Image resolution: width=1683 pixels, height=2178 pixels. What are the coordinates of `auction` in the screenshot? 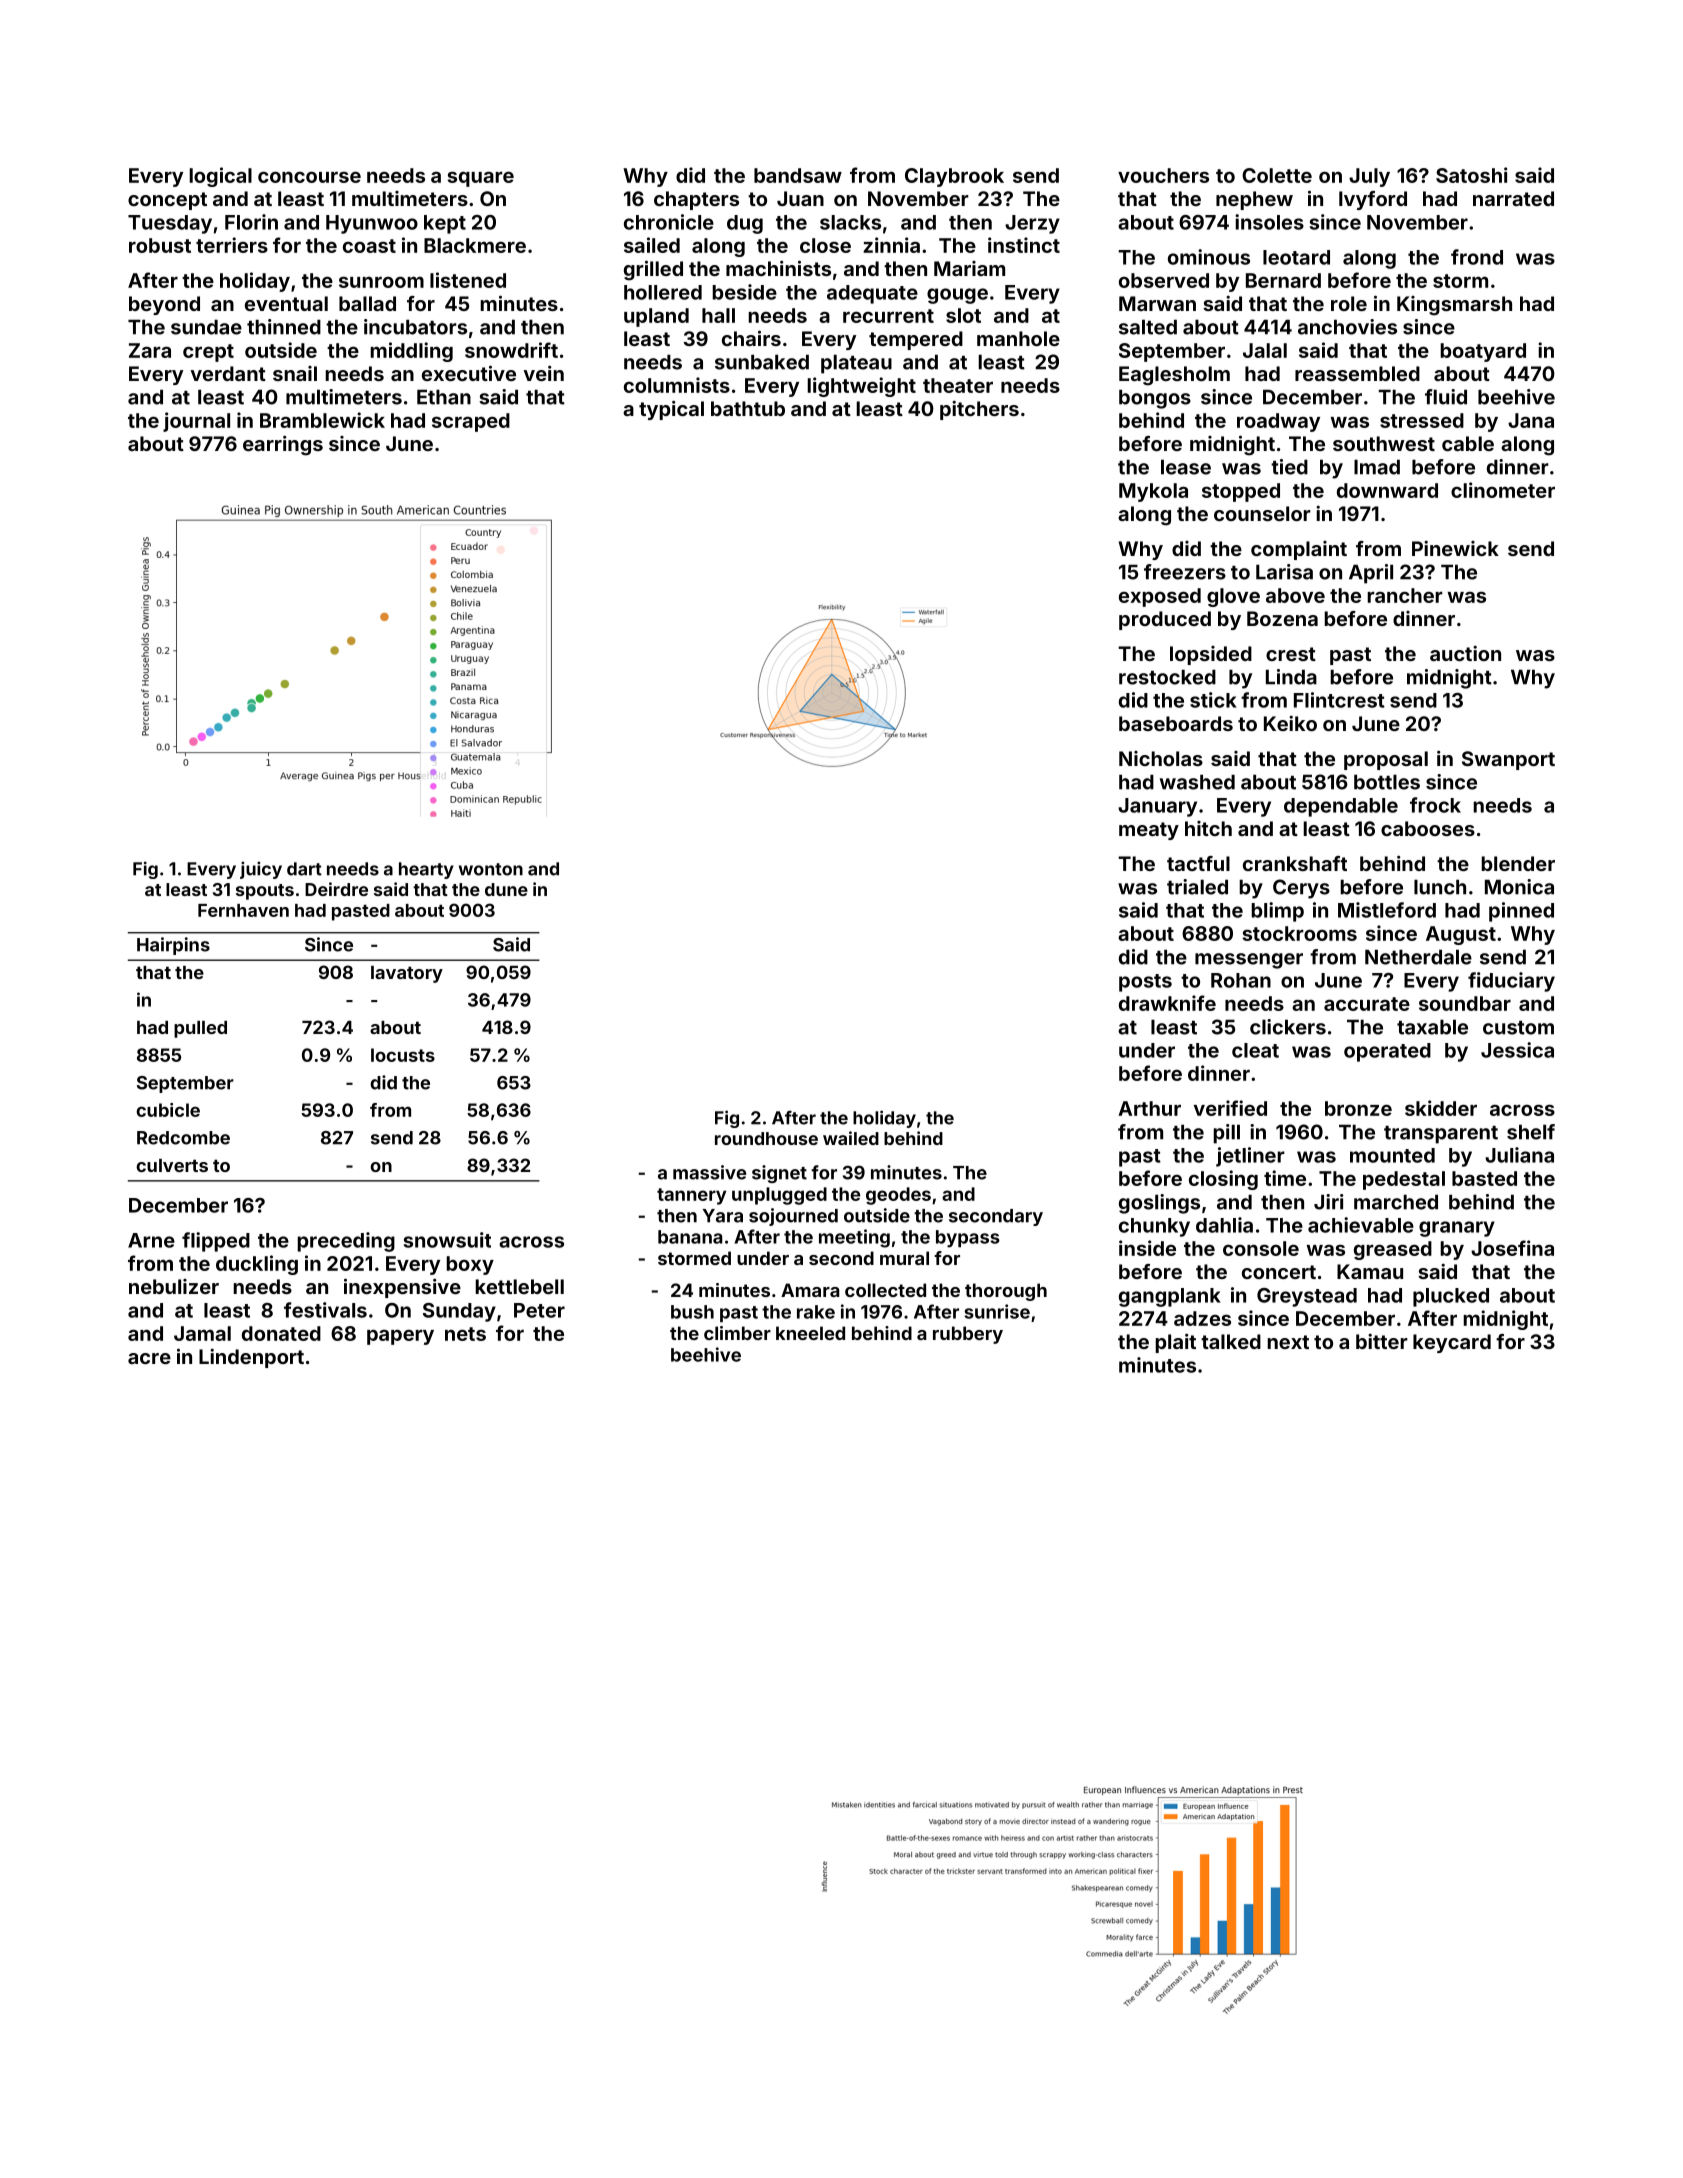 It's located at (1465, 653).
